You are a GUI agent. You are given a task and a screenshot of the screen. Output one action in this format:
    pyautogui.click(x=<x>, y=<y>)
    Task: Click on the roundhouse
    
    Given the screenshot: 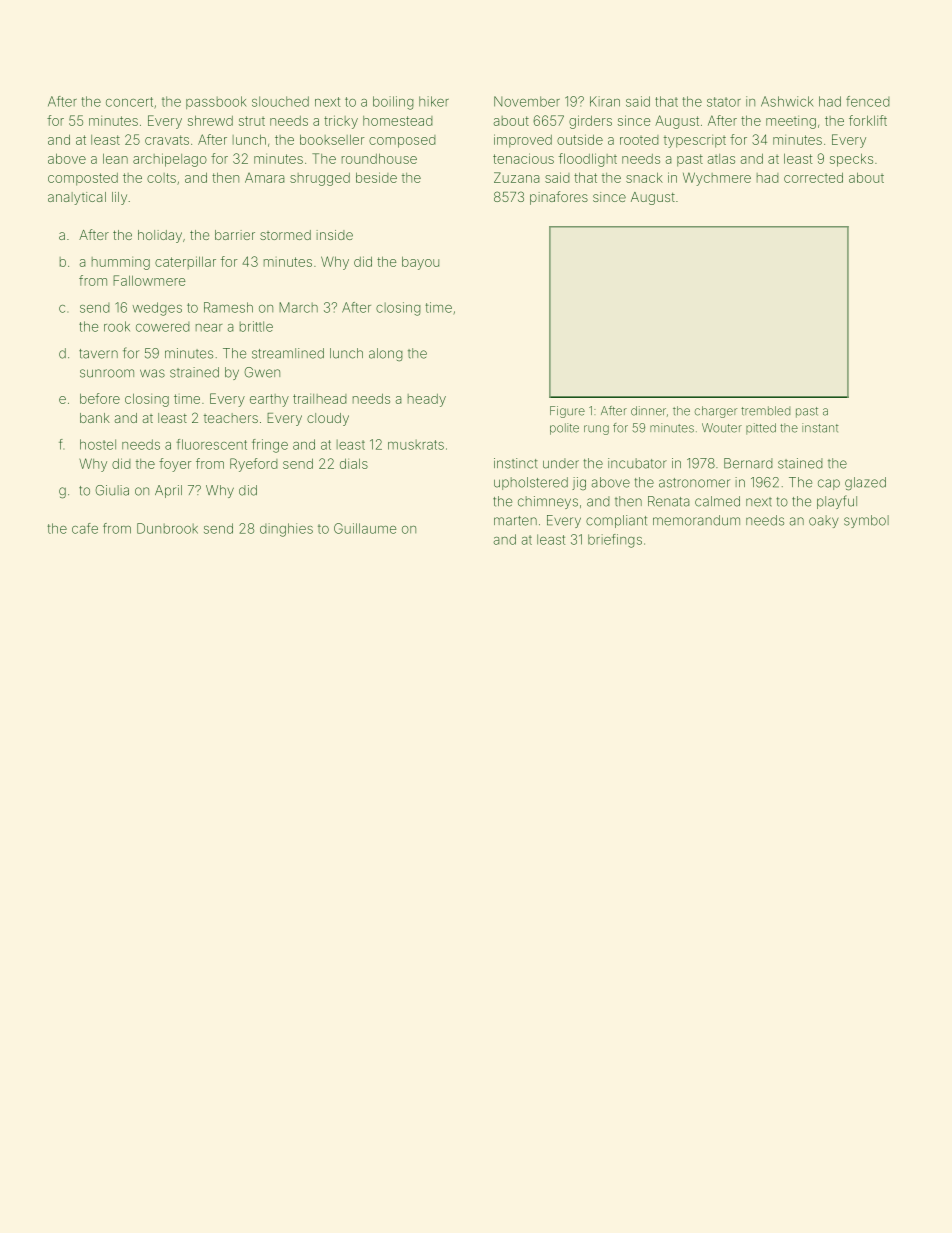 What is the action you would take?
    pyautogui.click(x=379, y=158)
